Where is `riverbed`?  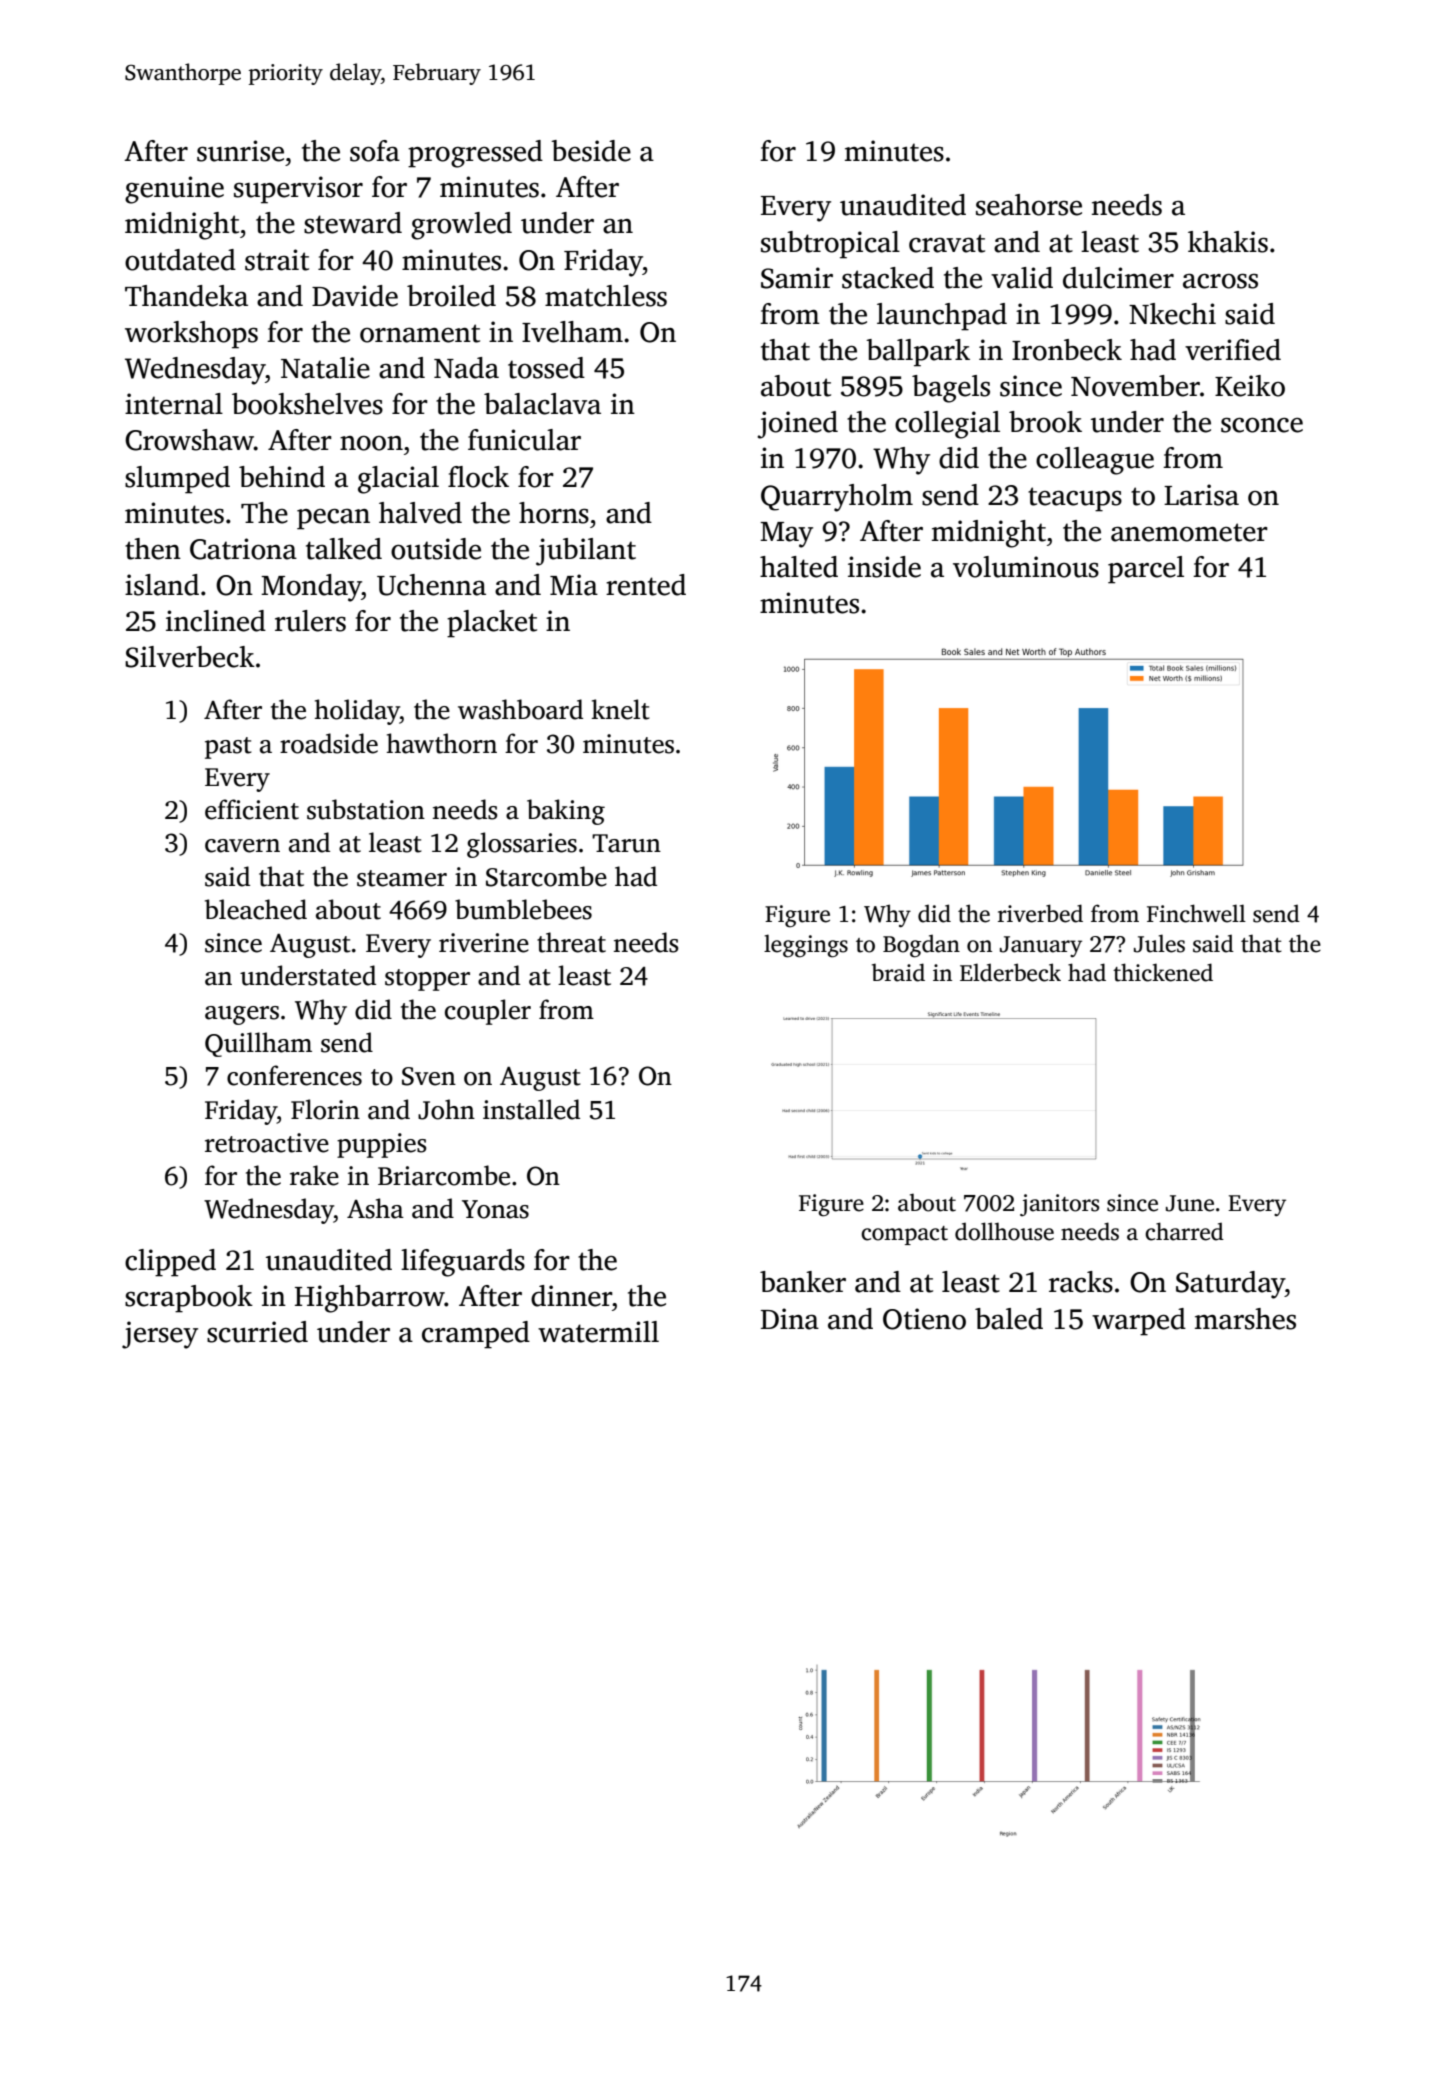 riverbed is located at coordinates (1040, 913).
